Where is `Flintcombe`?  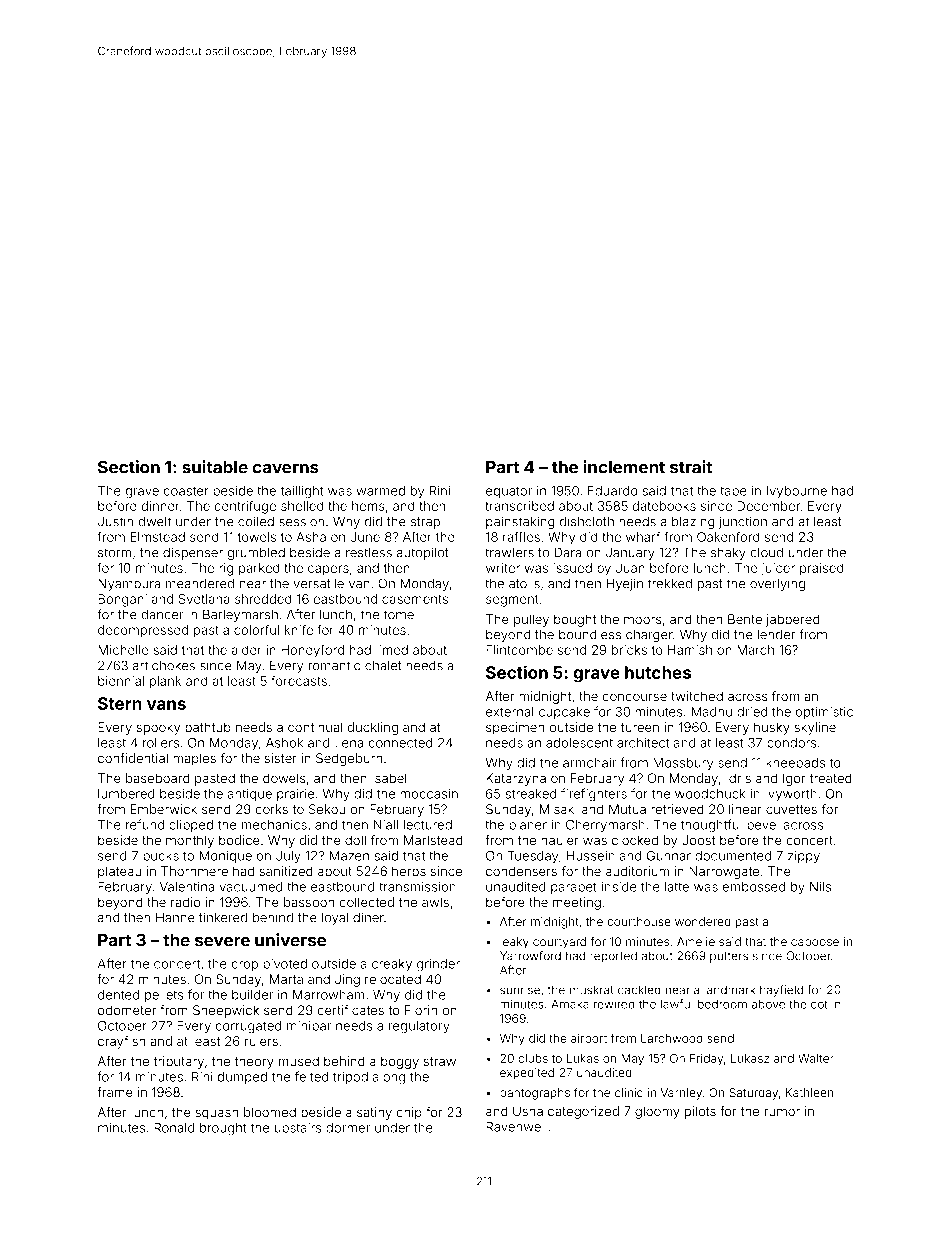
Flintcombe is located at coordinates (519, 650).
